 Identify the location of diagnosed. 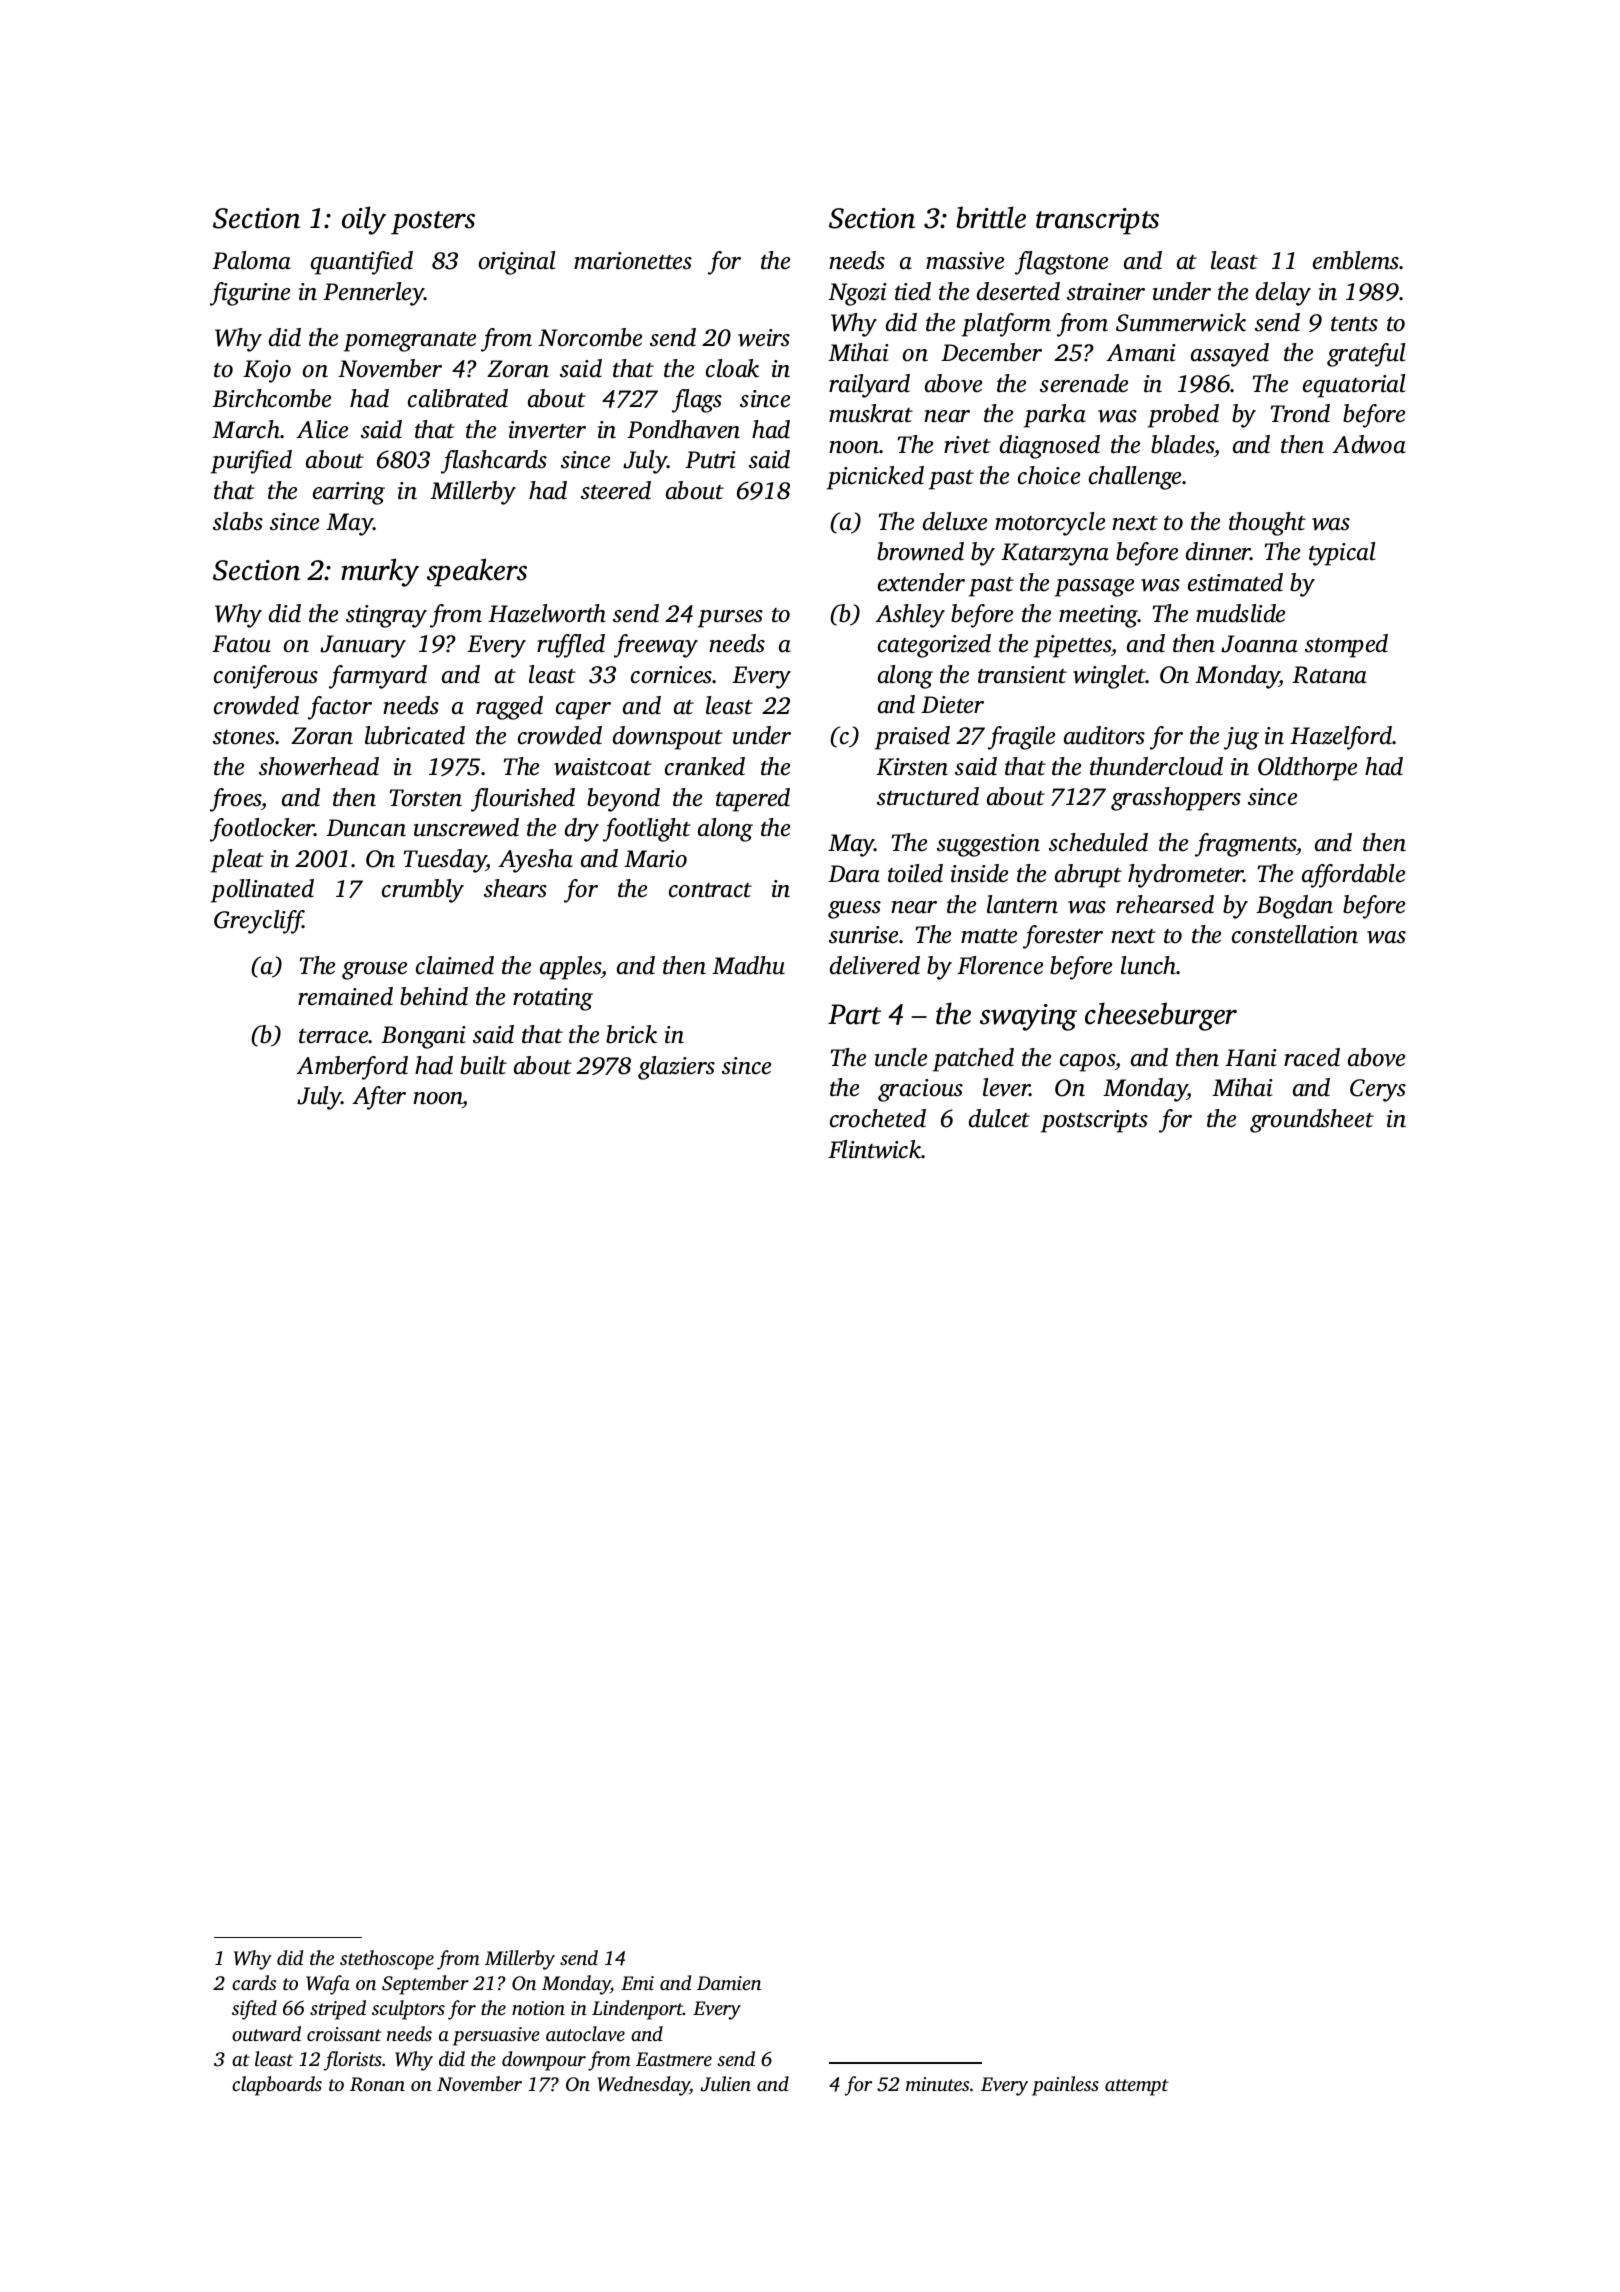
(1050, 447).
